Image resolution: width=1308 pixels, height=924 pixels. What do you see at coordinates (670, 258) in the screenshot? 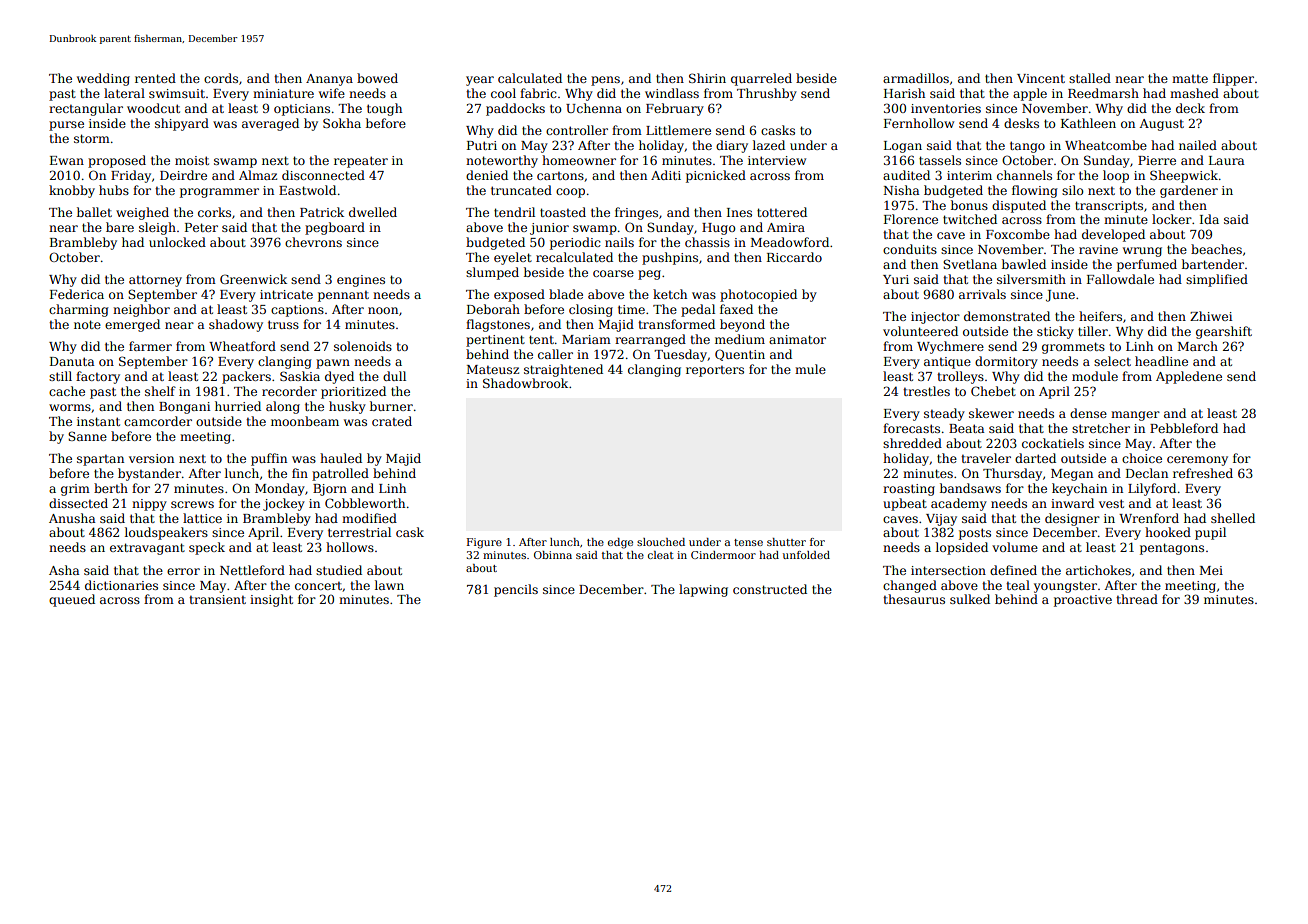
I see `pushpins` at bounding box center [670, 258].
